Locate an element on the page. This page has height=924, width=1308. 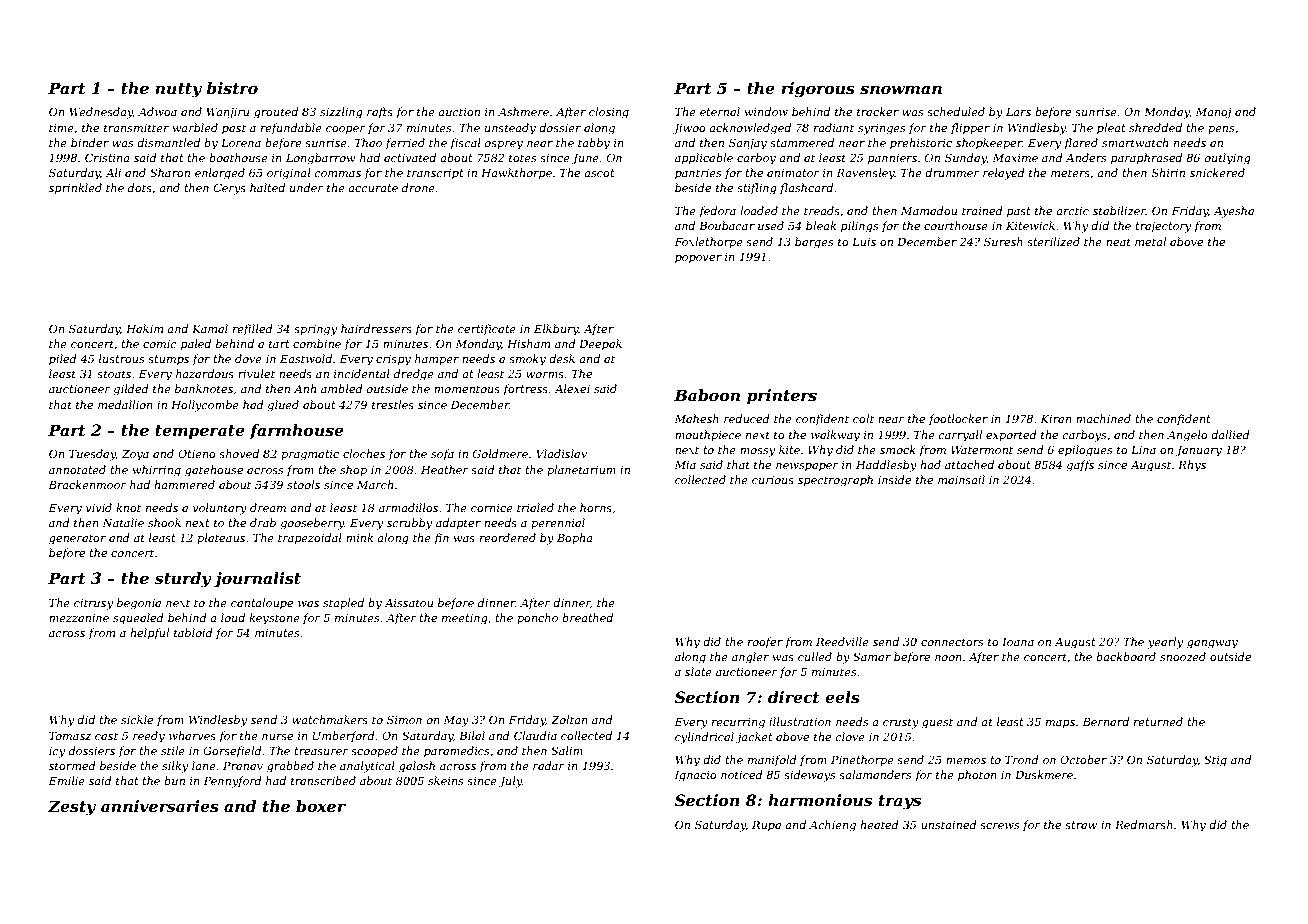
courthouse is located at coordinates (956, 225).
